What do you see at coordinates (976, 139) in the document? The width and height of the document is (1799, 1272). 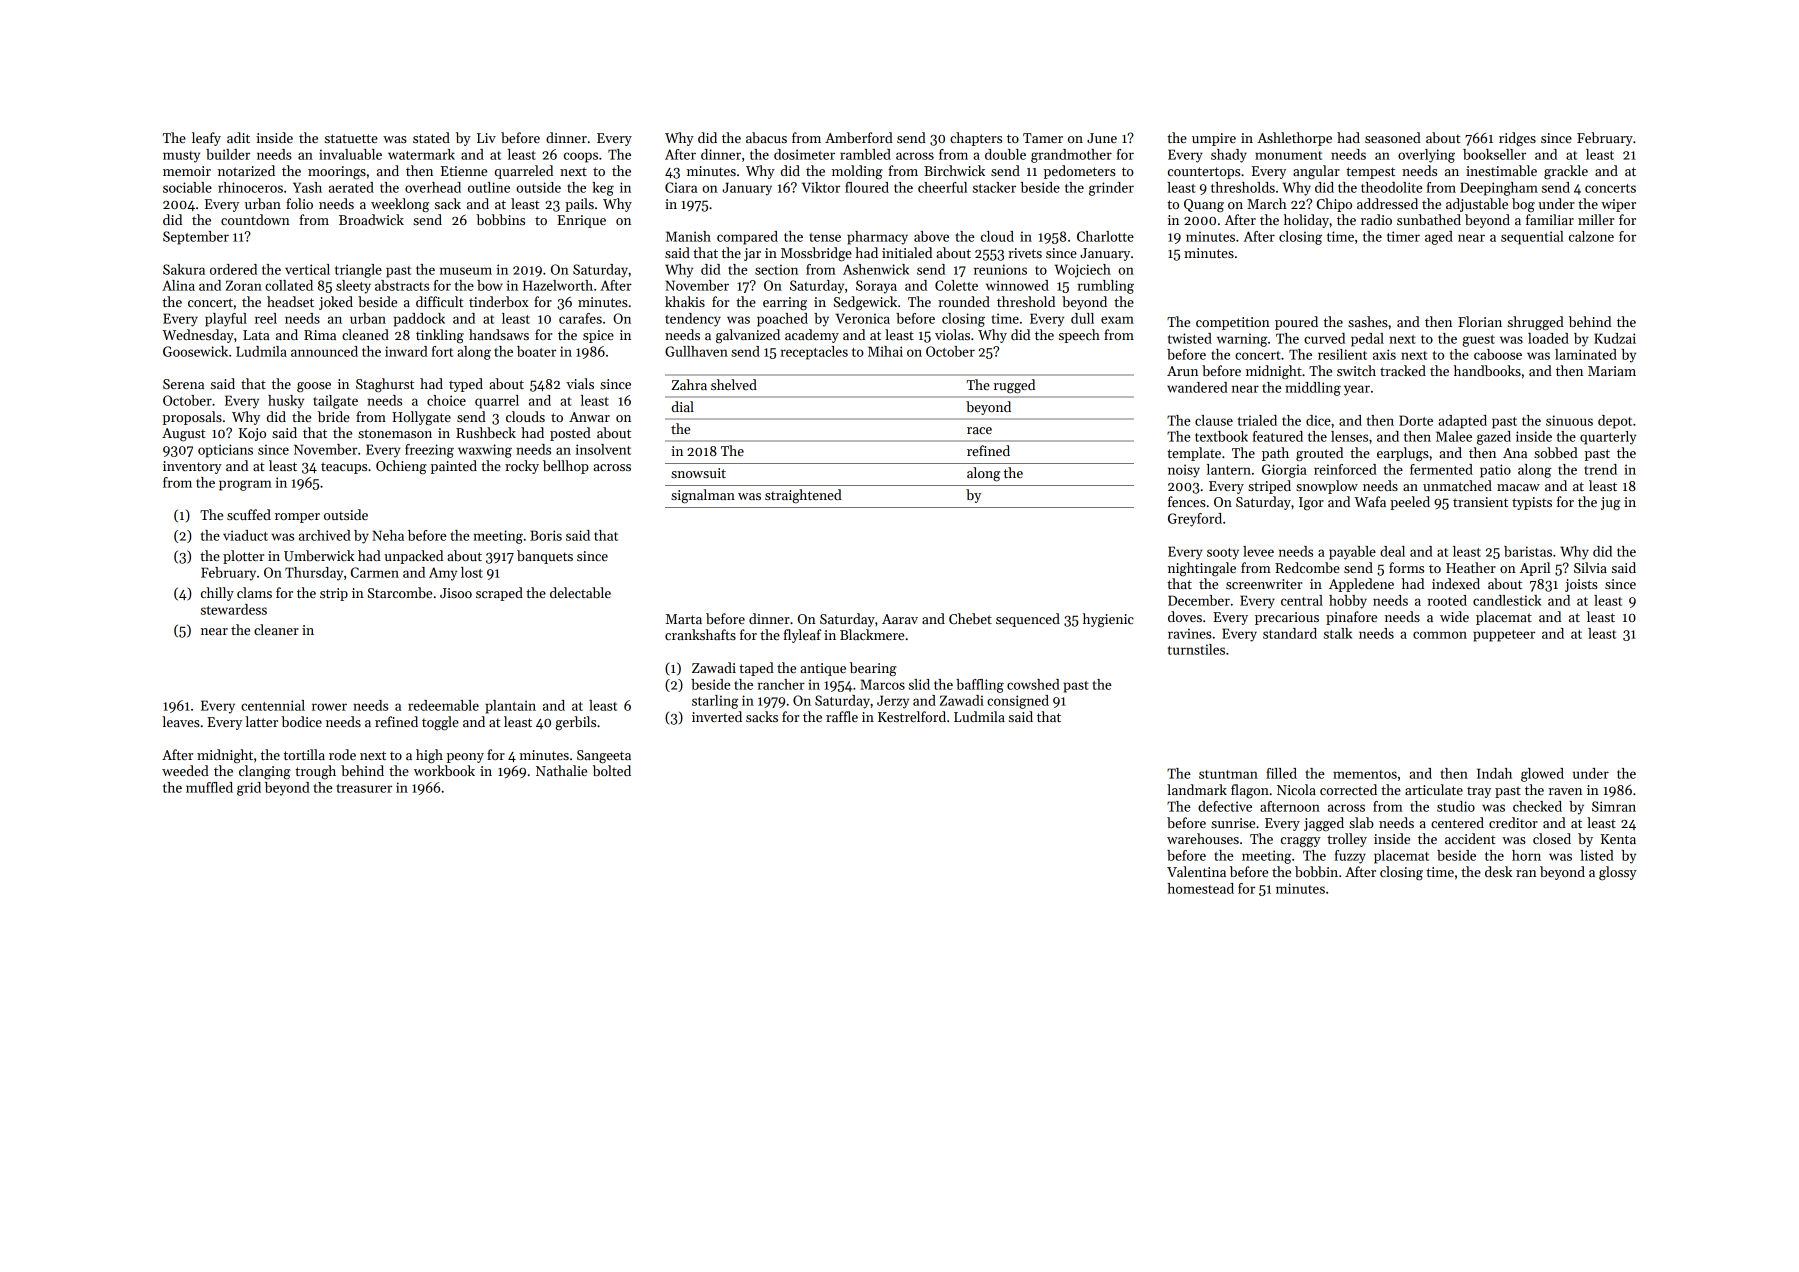 I see `chapters` at bounding box center [976, 139].
